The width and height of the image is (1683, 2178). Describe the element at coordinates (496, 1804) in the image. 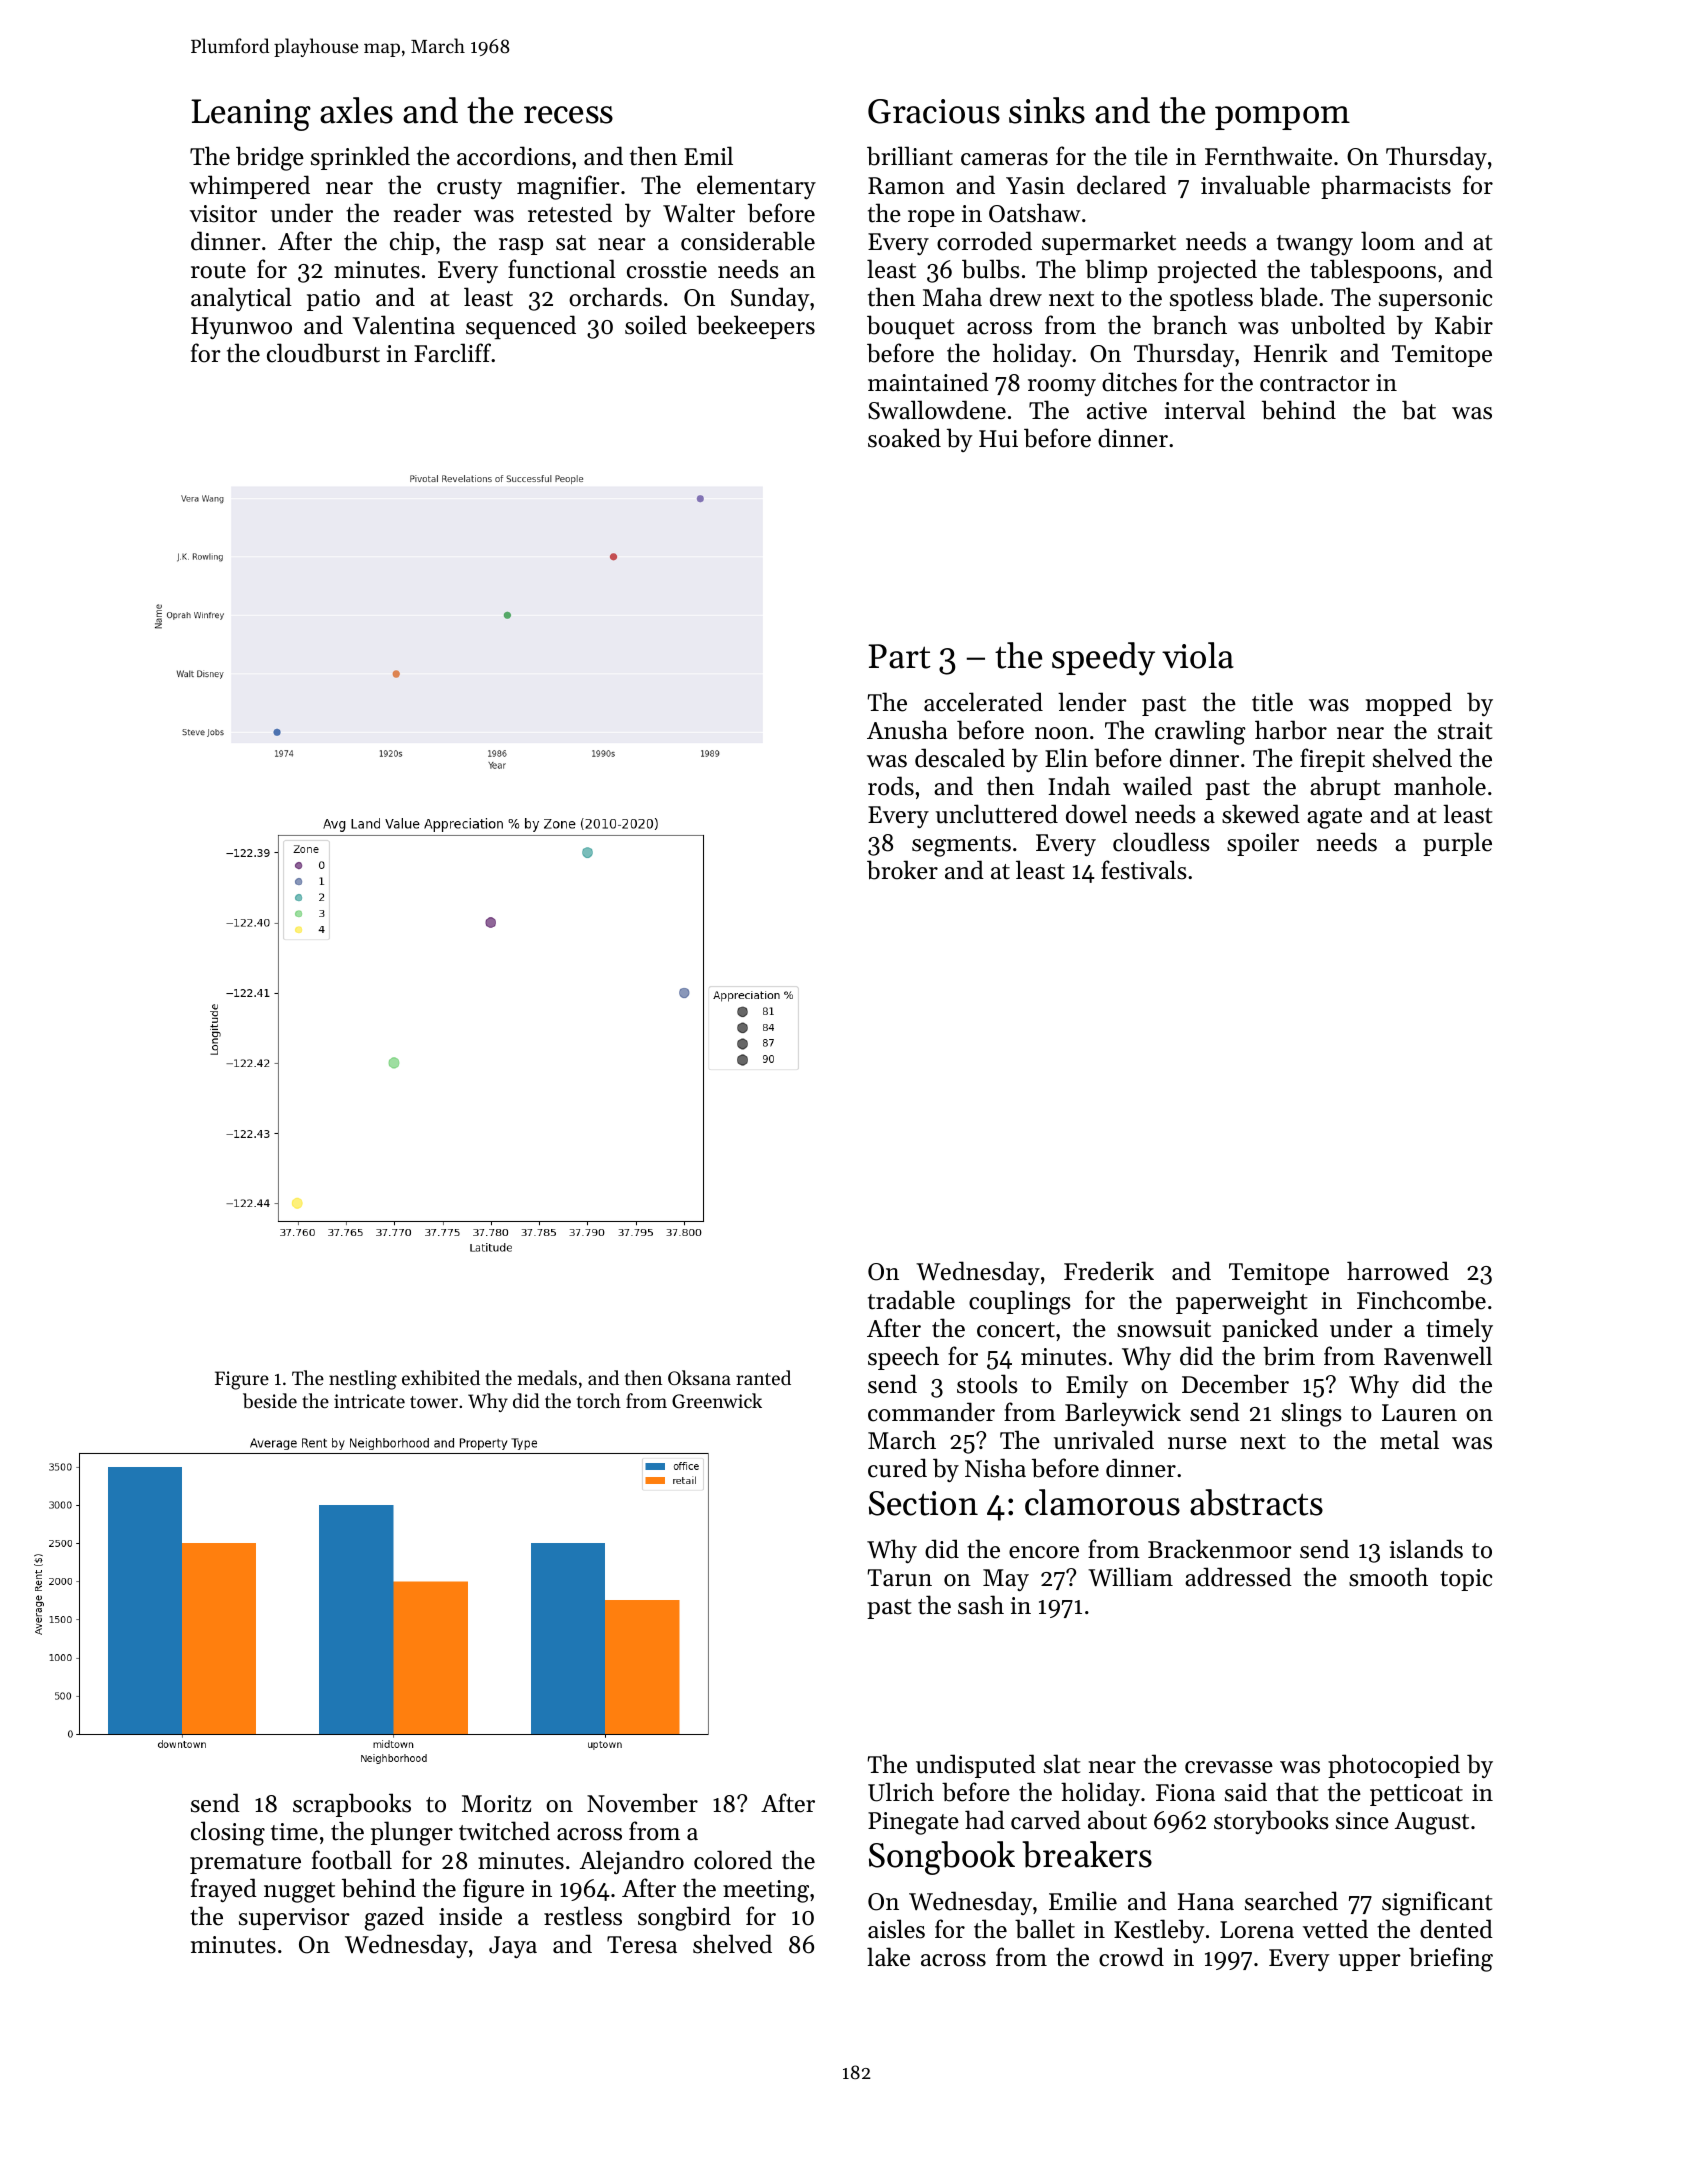

I see `Moritz` at that location.
